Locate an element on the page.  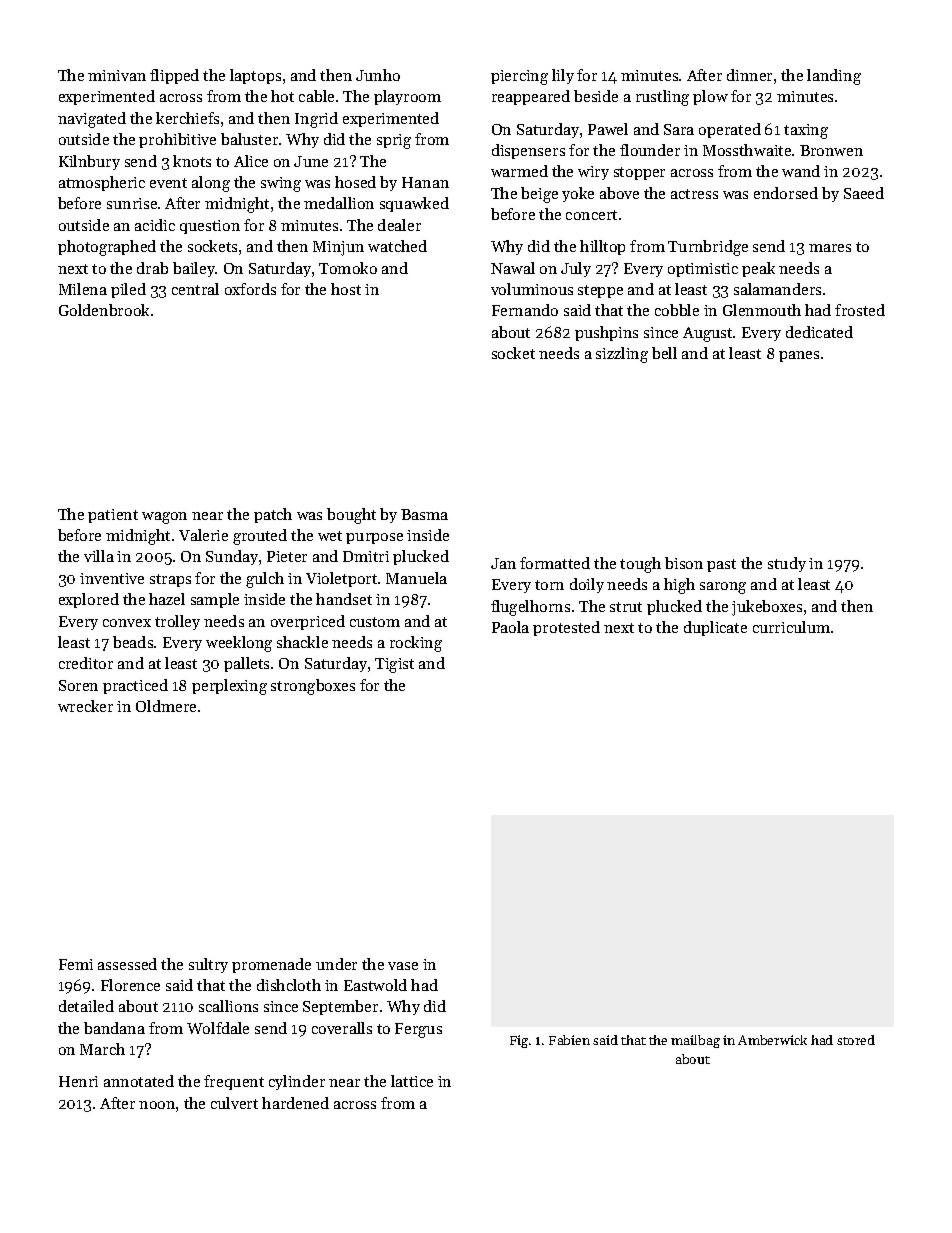
voluminous is located at coordinates (532, 289).
